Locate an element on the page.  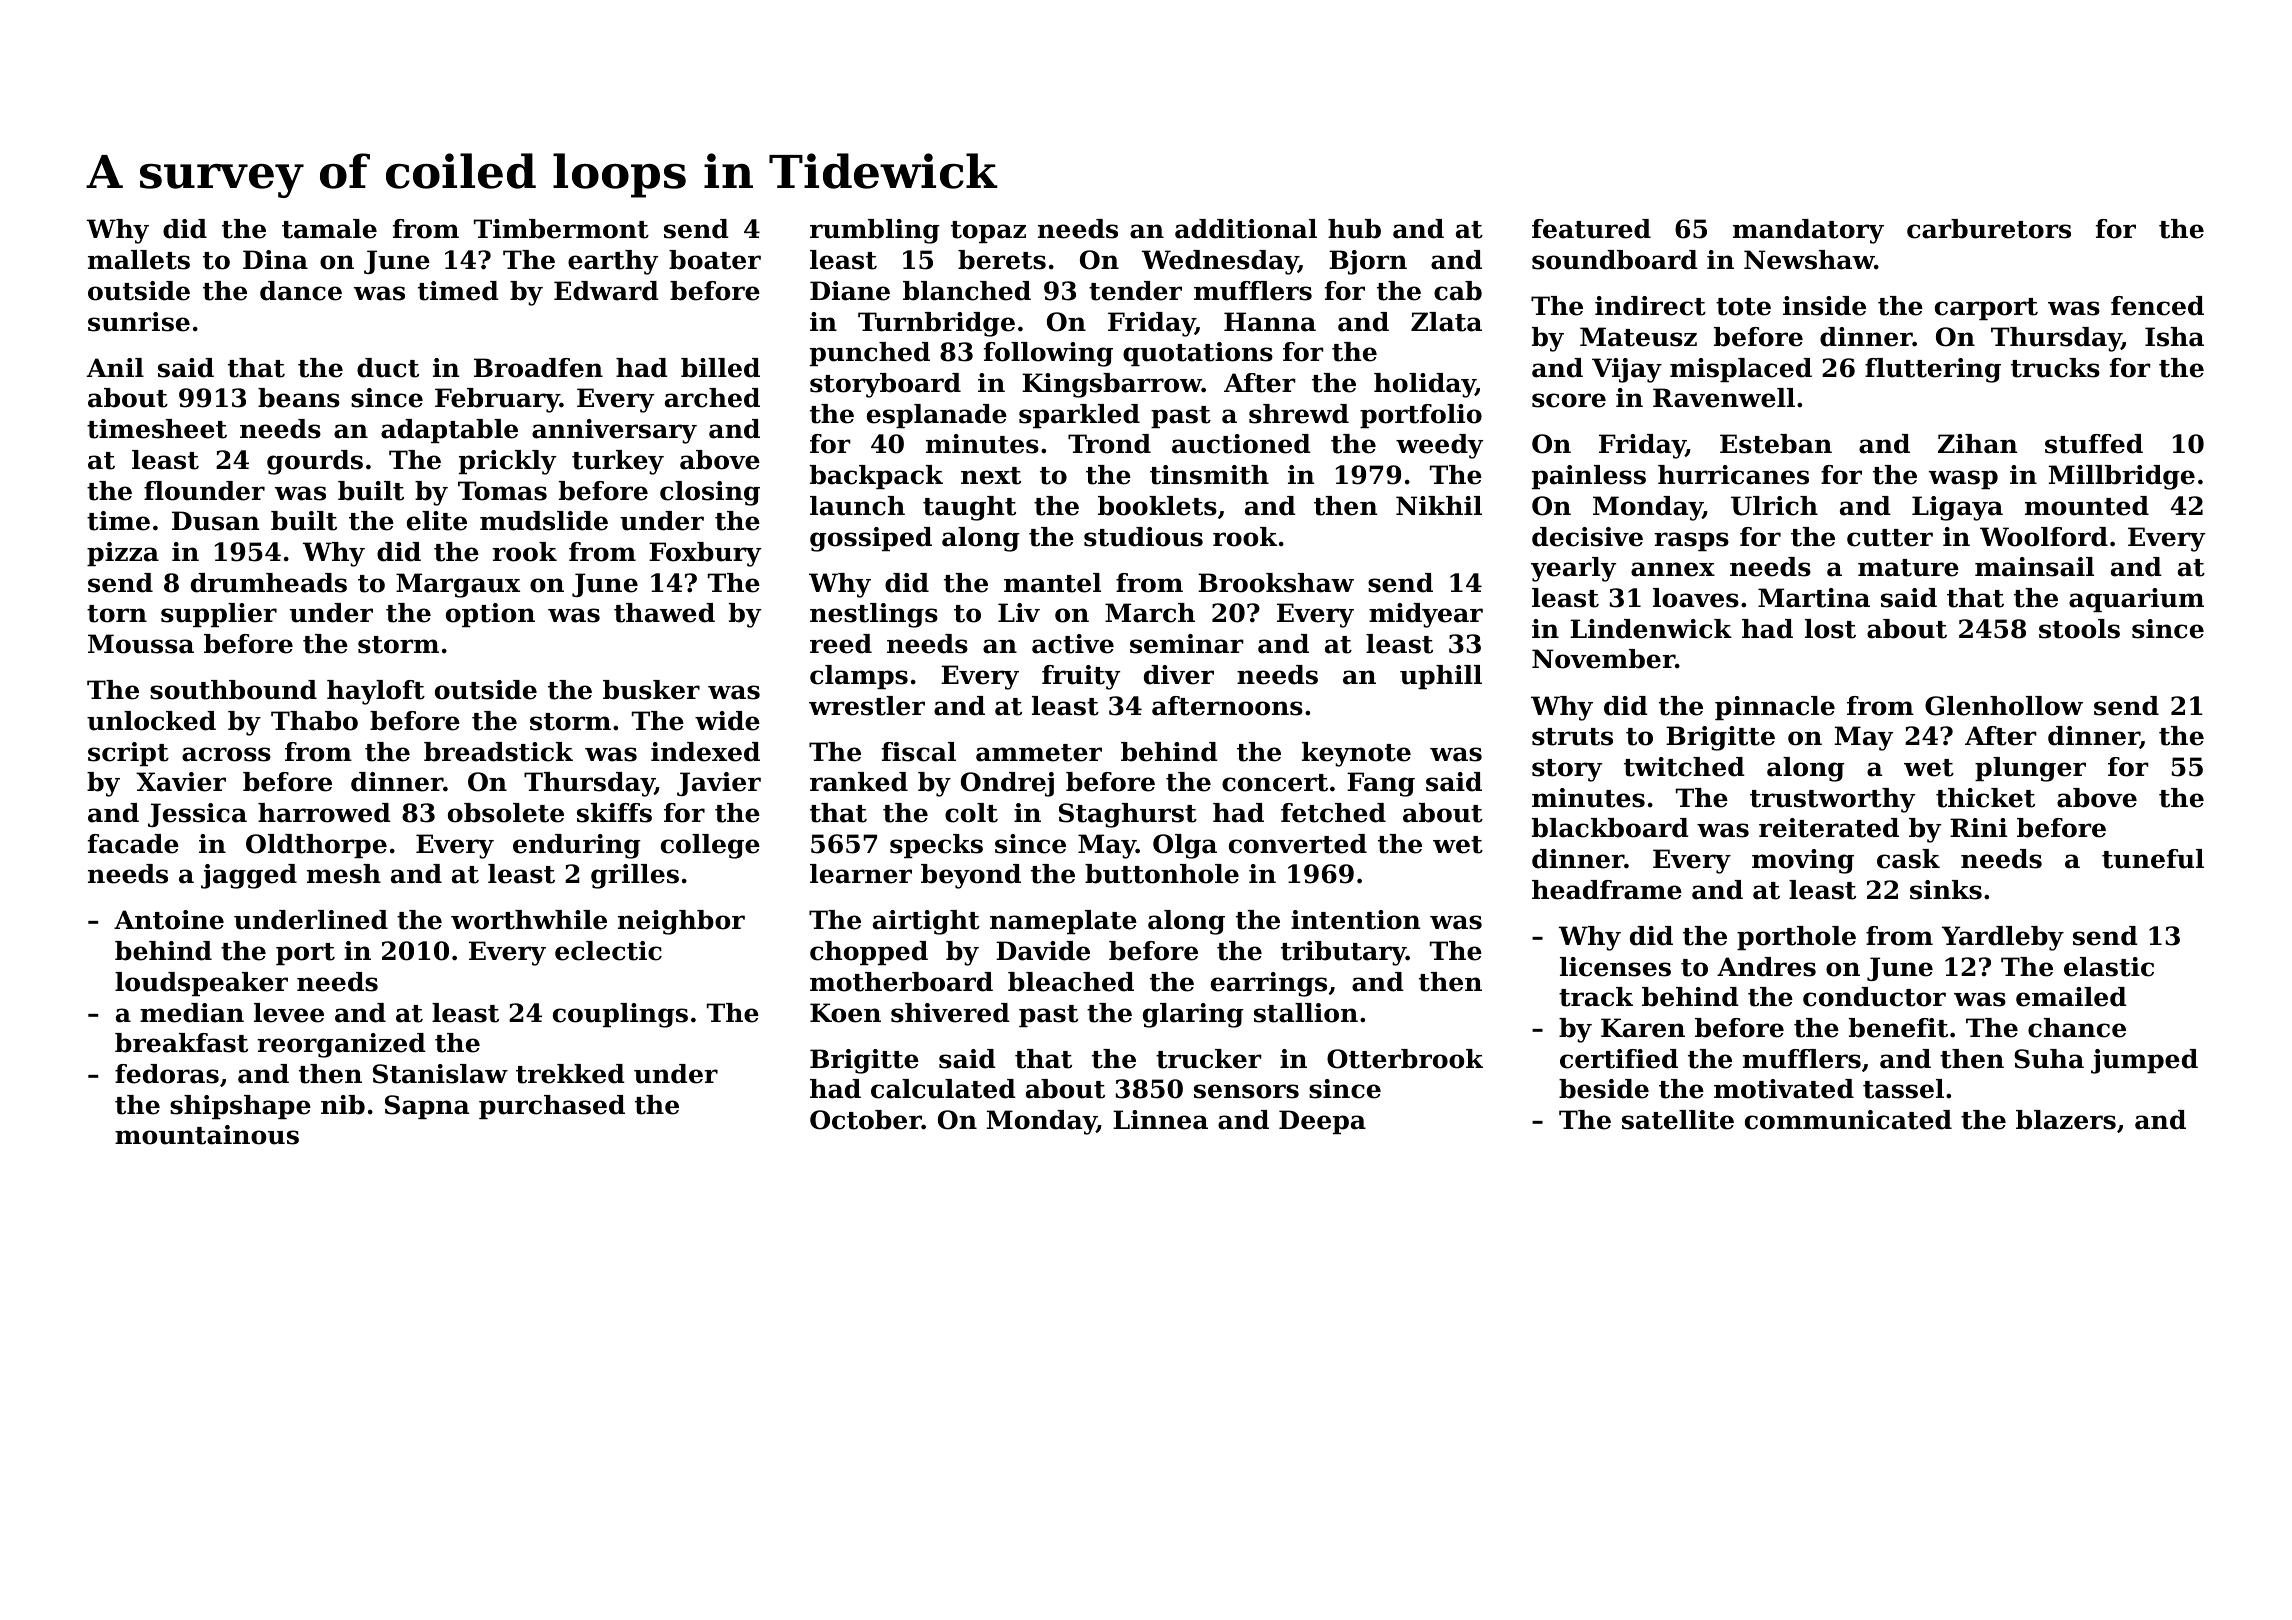
reorganized is located at coordinates (341, 1045).
